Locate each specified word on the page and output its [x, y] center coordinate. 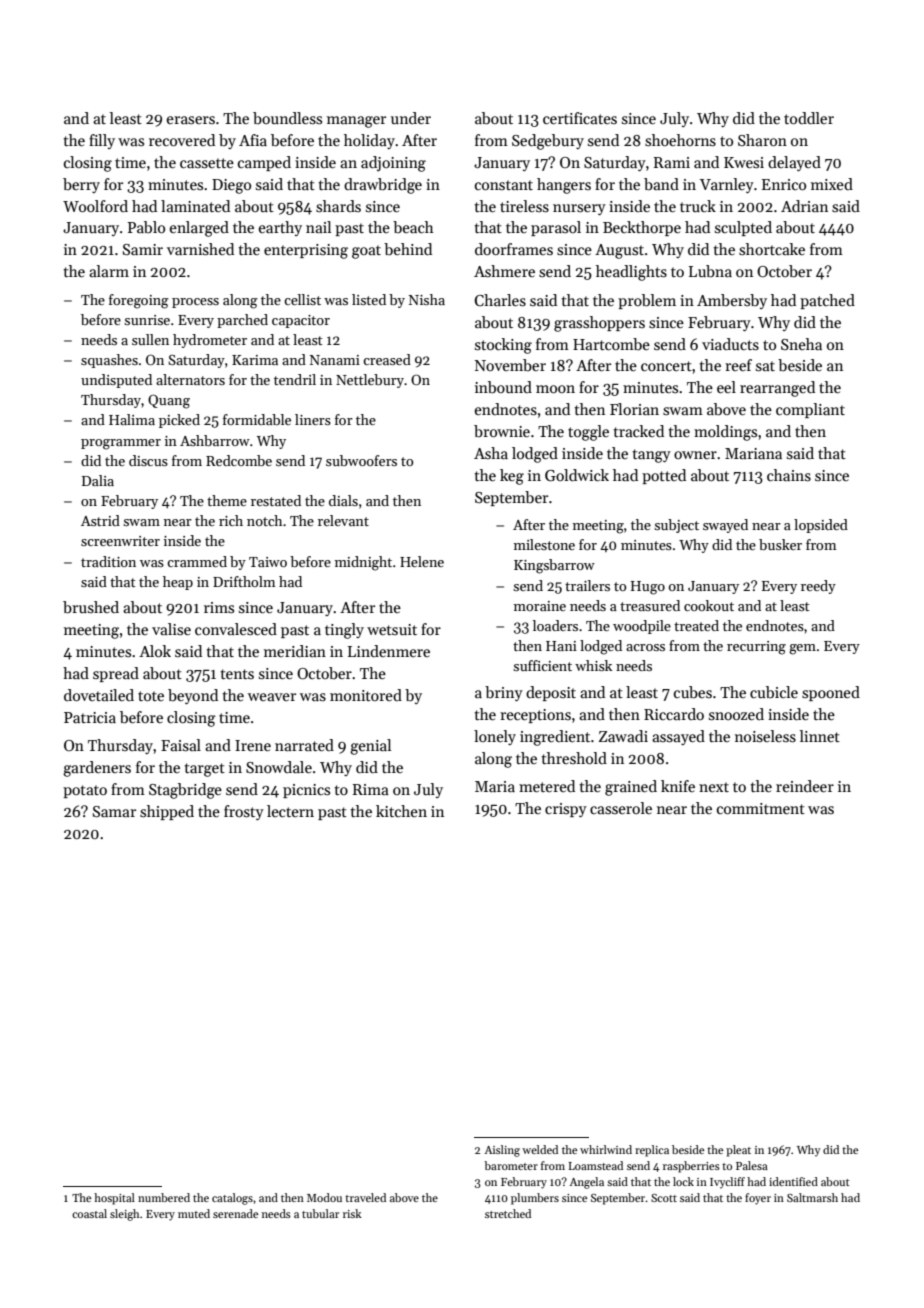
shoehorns [680, 140]
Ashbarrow [215, 440]
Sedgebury [548, 142]
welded [540, 1149]
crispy [566, 810]
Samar [114, 811]
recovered [182, 140]
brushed [91, 607]
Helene [422, 561]
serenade [235, 1213]
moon [555, 389]
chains [789, 475]
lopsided [821, 526]
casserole [621, 808]
